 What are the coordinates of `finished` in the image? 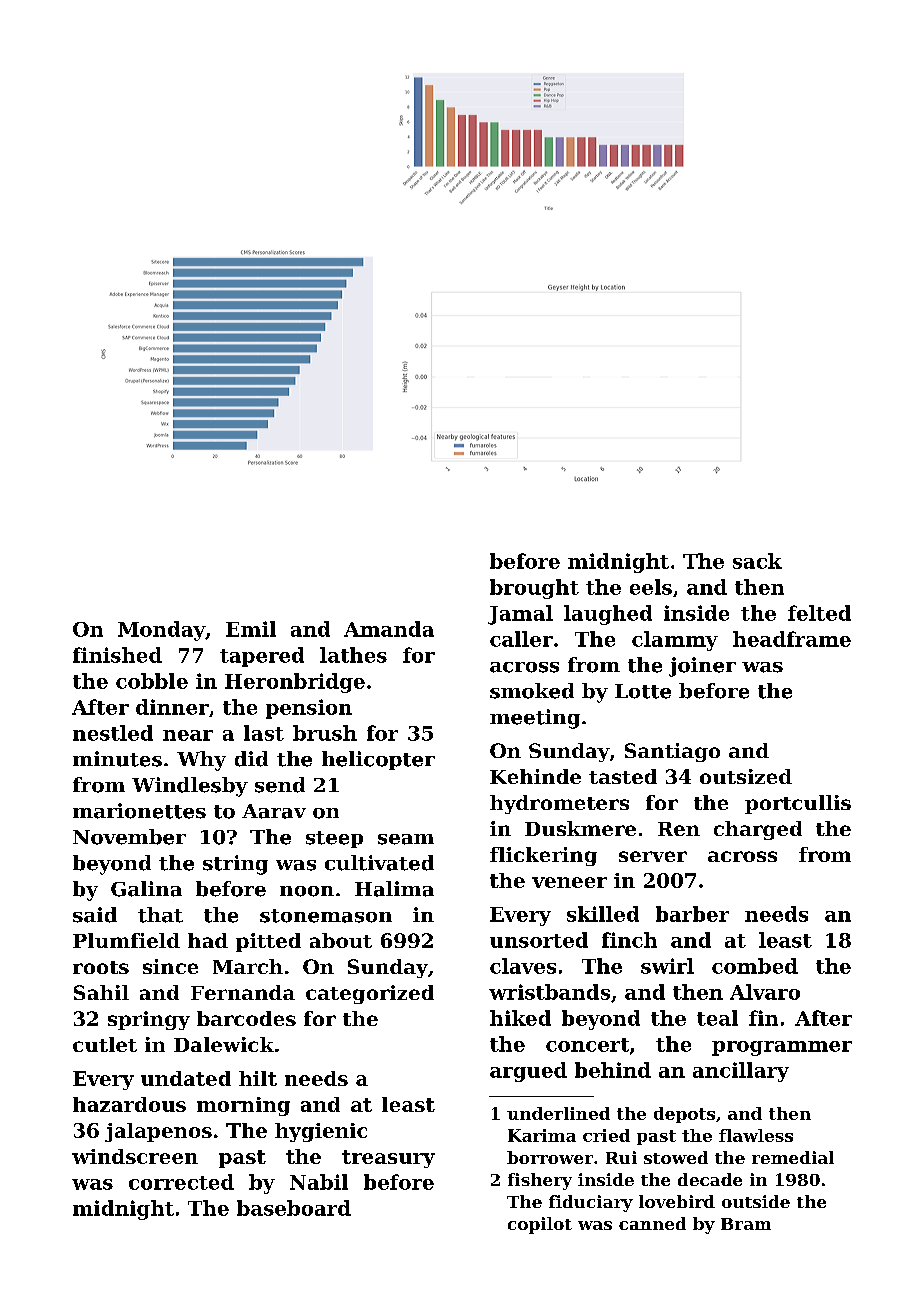 It's located at (117, 655).
